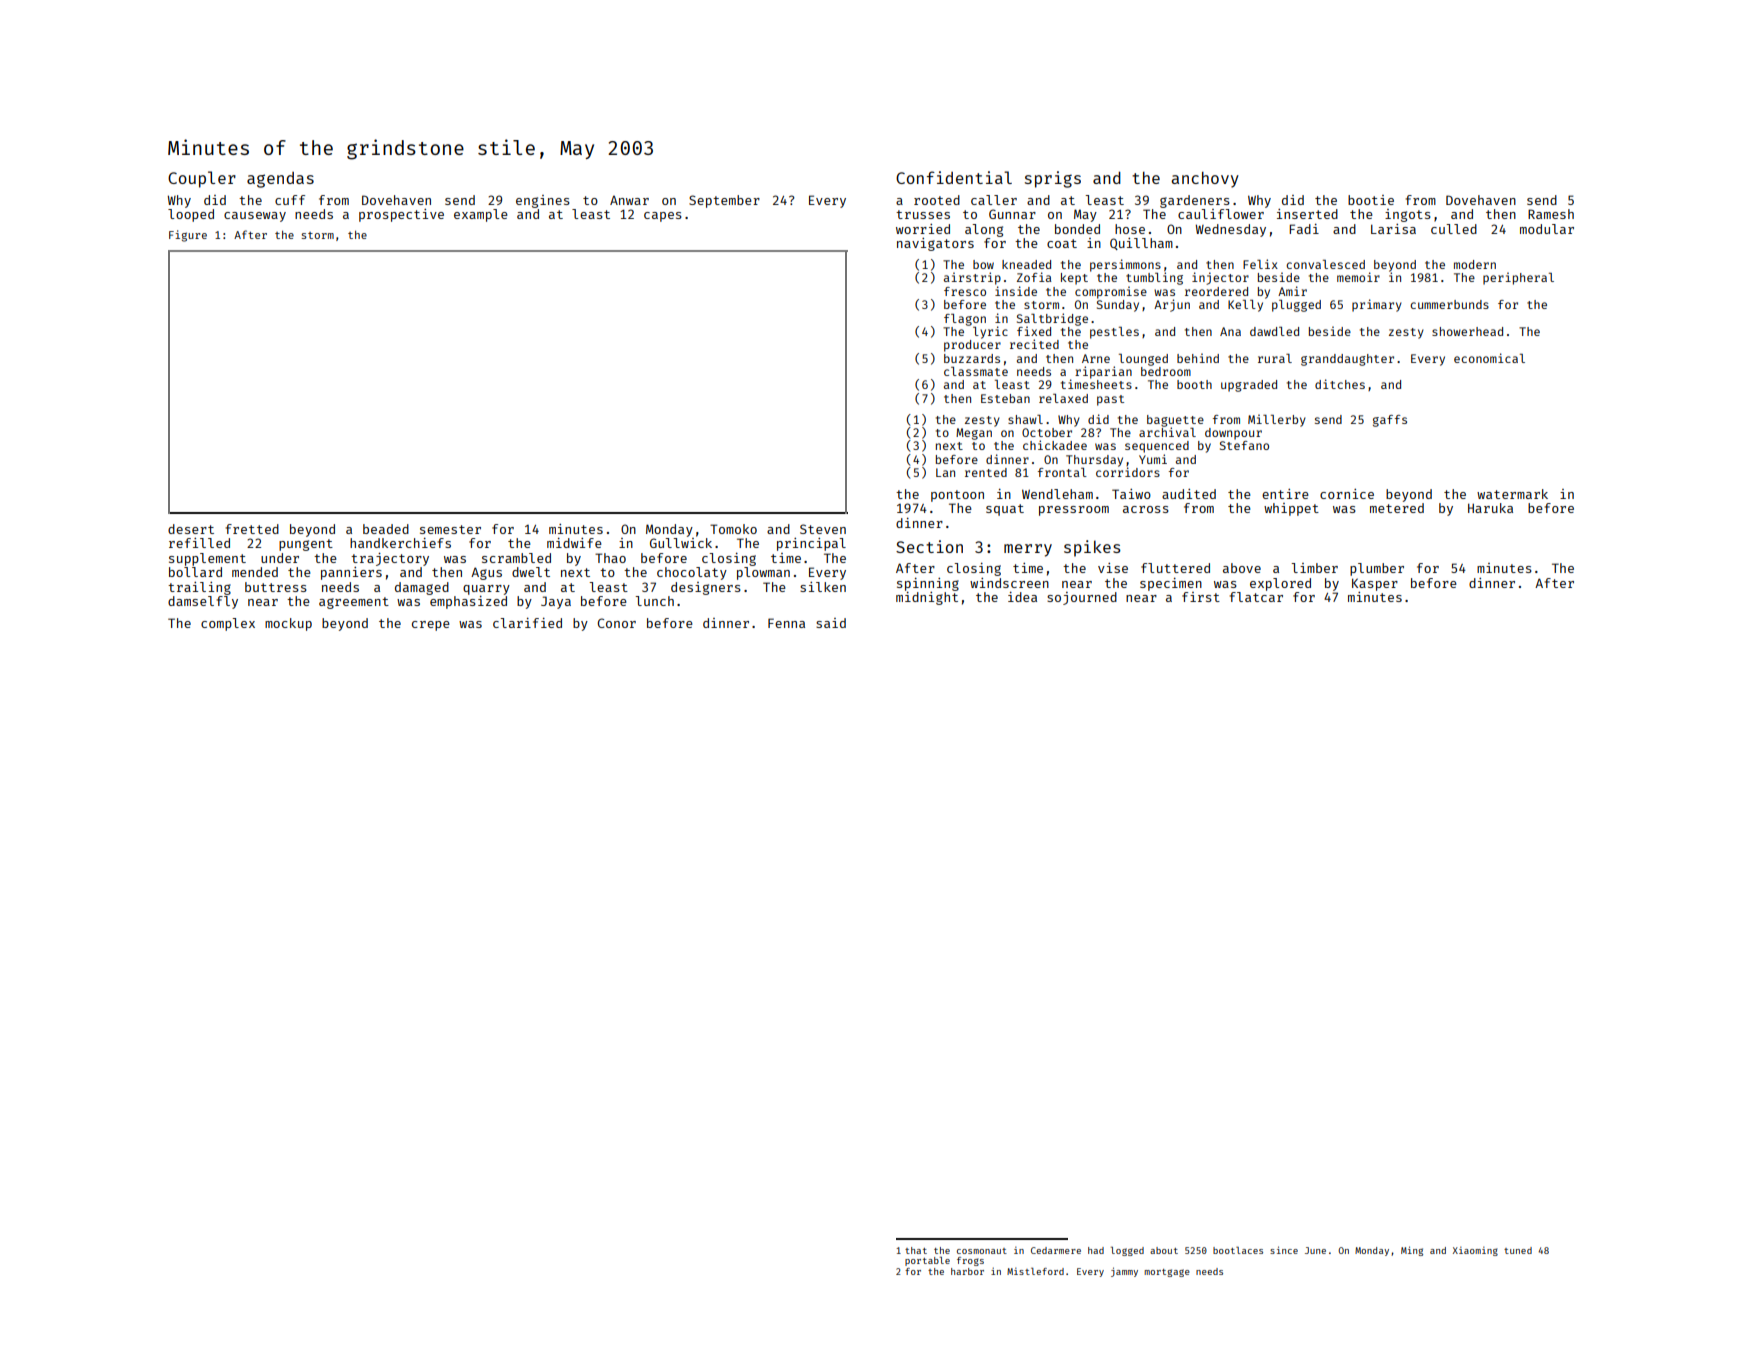 The image size is (1743, 1347). Describe the element at coordinates (1205, 180) in the page. I see `anchovy` at that location.
